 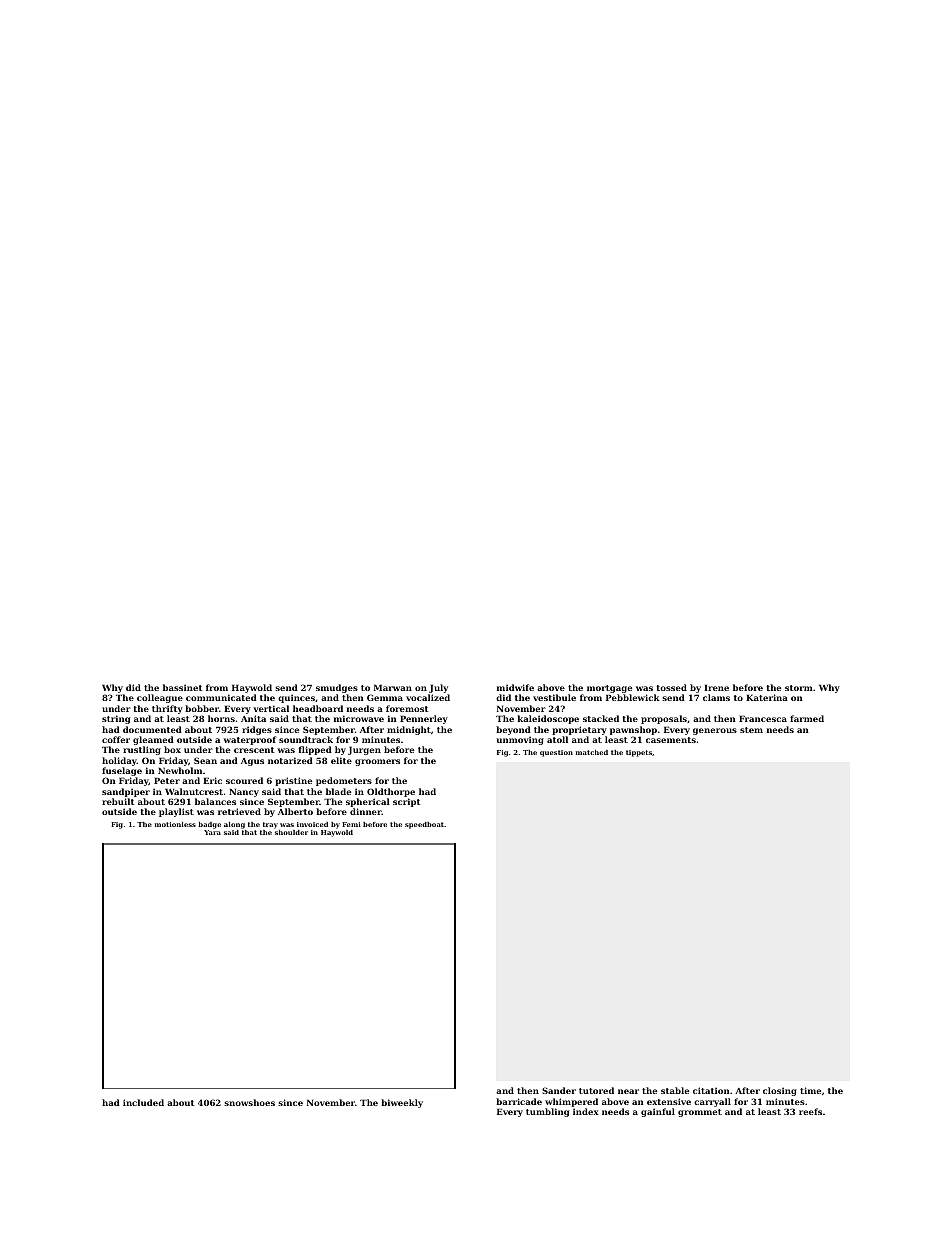 I want to click on speedboat, so click(x=424, y=825).
